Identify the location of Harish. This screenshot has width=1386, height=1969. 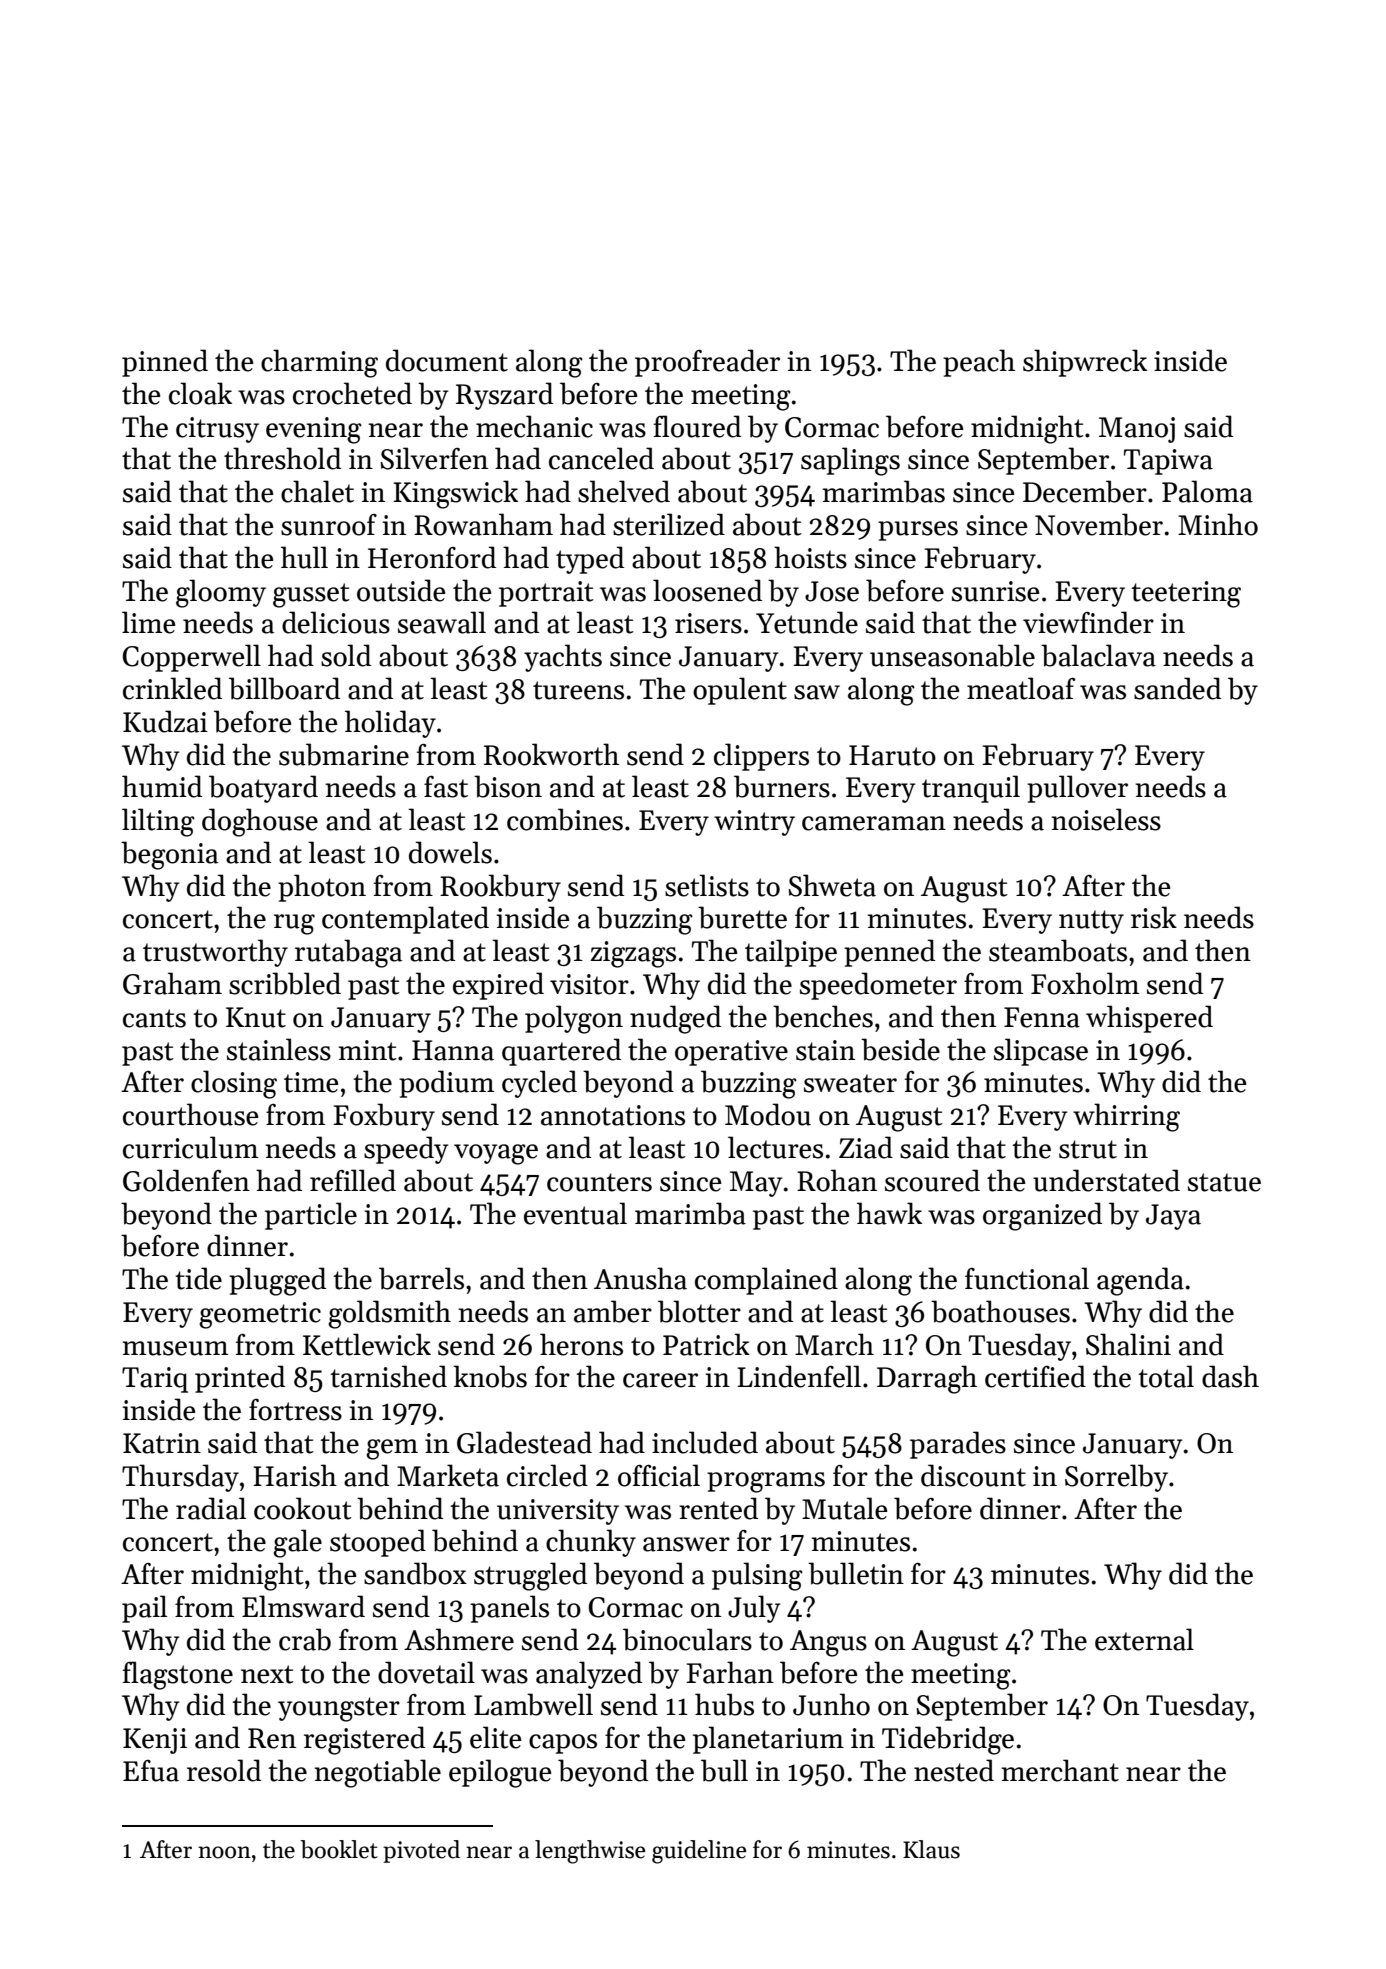
(295, 1475).
